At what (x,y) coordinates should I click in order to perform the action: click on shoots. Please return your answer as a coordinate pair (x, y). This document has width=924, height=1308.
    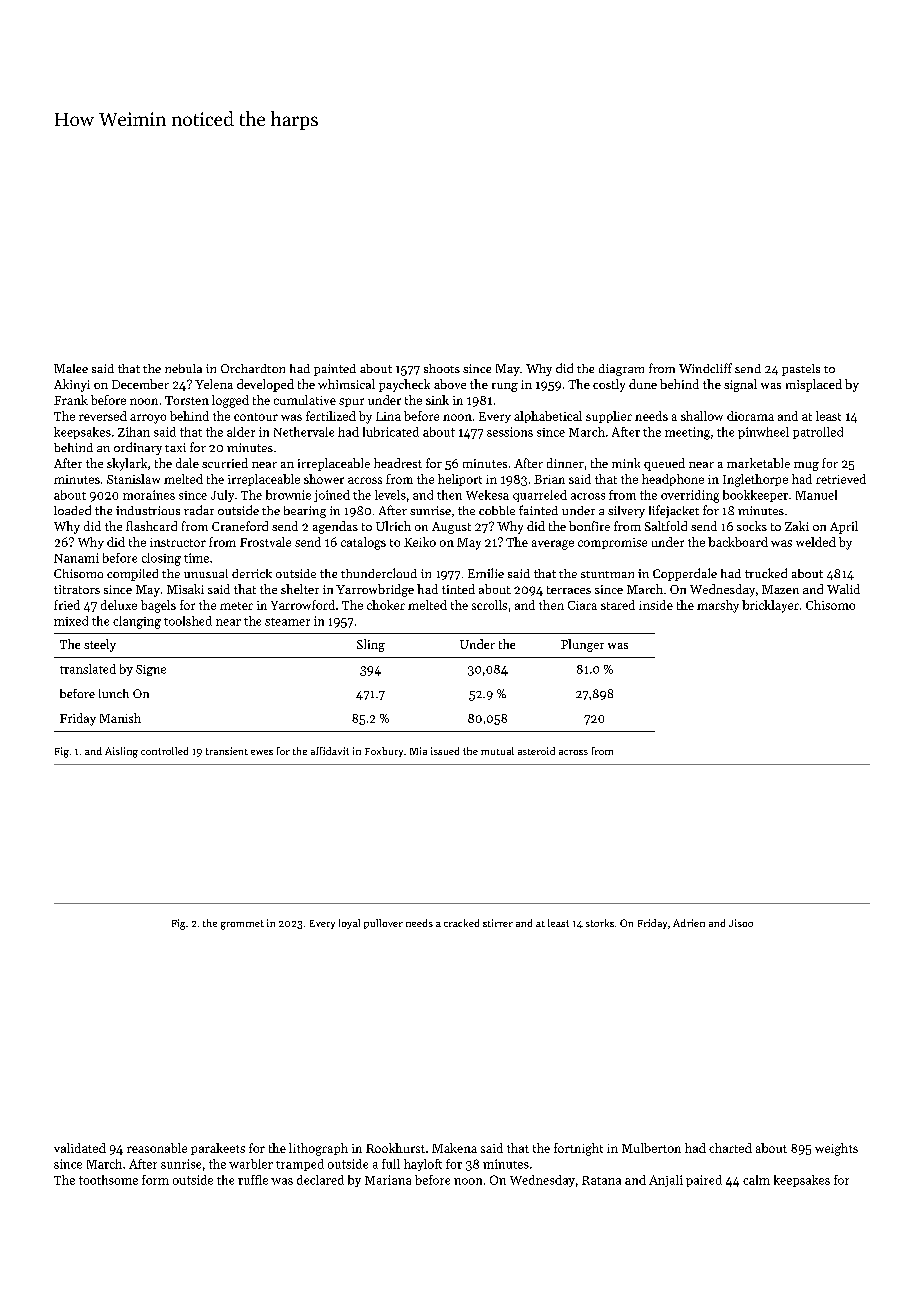
    Looking at the image, I should click on (442, 368).
